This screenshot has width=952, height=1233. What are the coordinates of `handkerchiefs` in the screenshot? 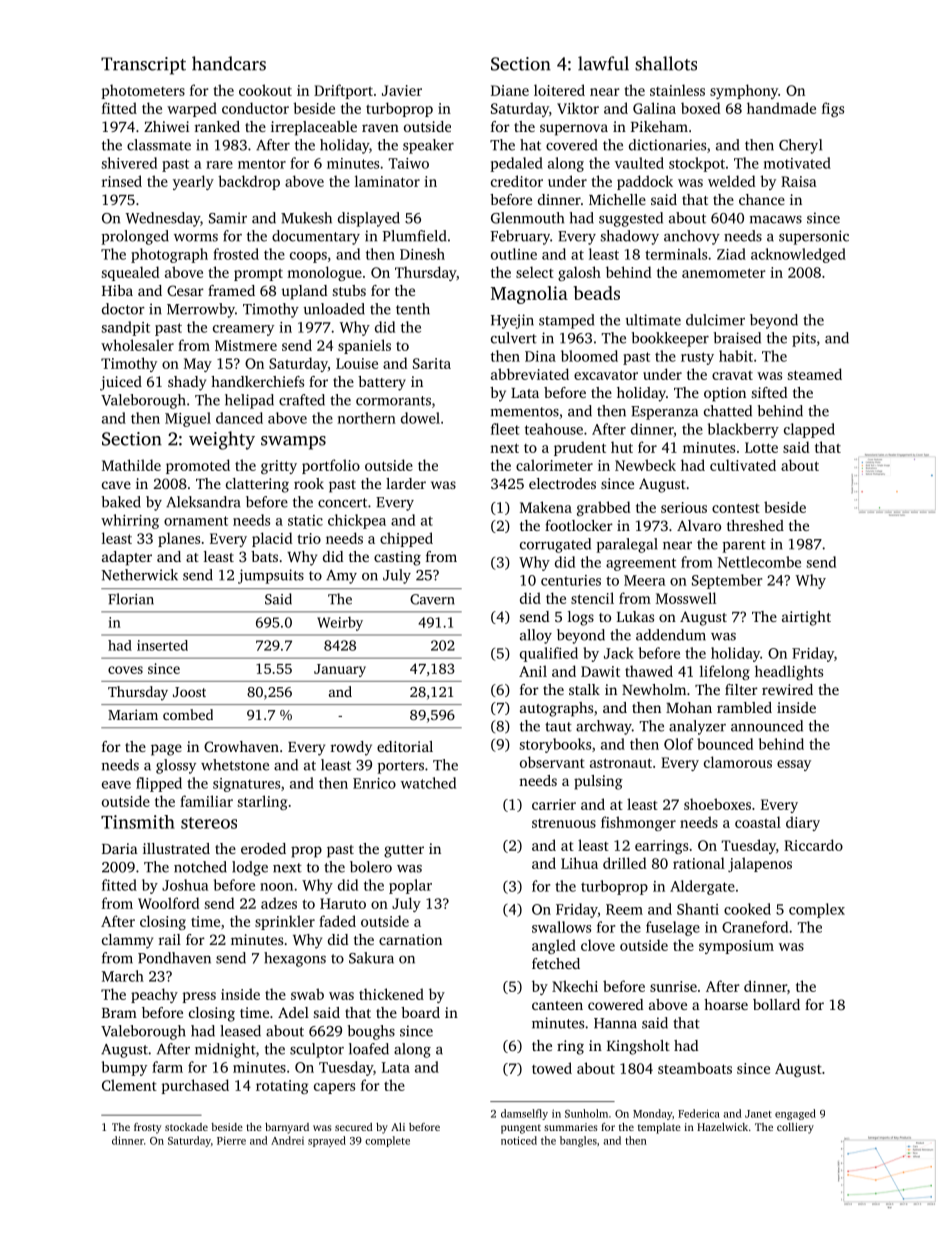 It's located at (257, 381).
